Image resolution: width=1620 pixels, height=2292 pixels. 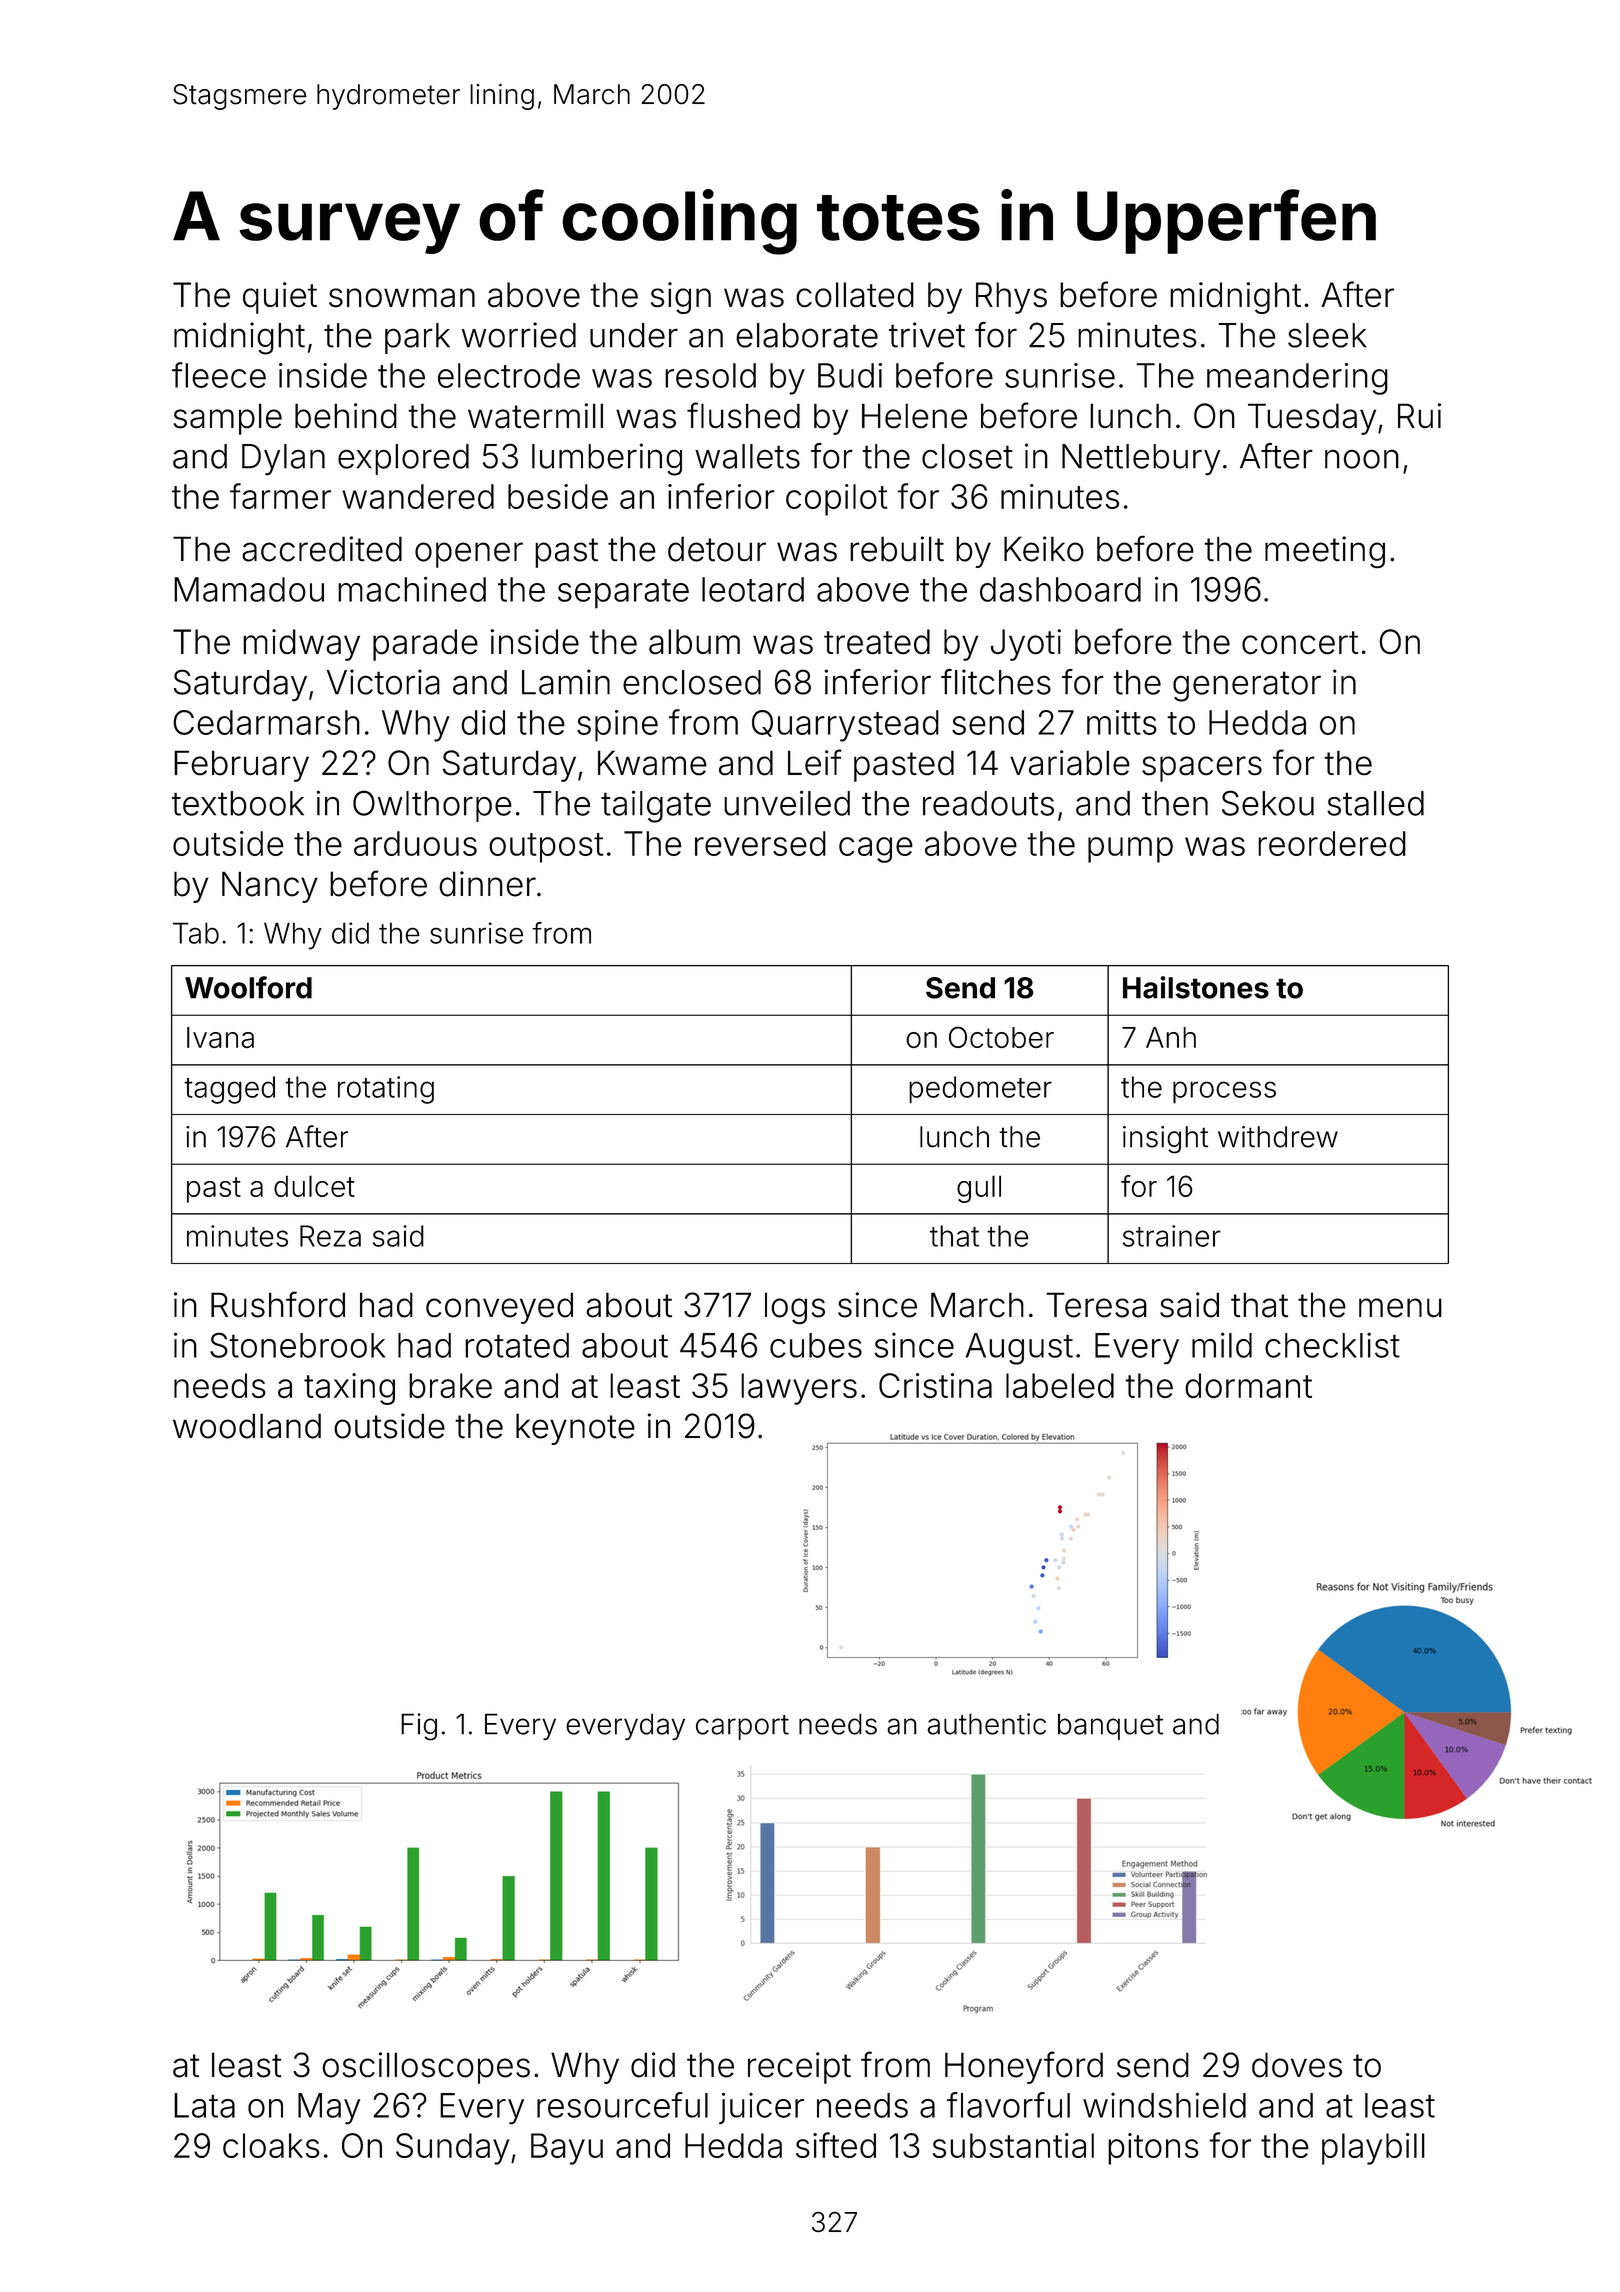 What do you see at coordinates (280, 298) in the screenshot?
I see `quiet` at bounding box center [280, 298].
